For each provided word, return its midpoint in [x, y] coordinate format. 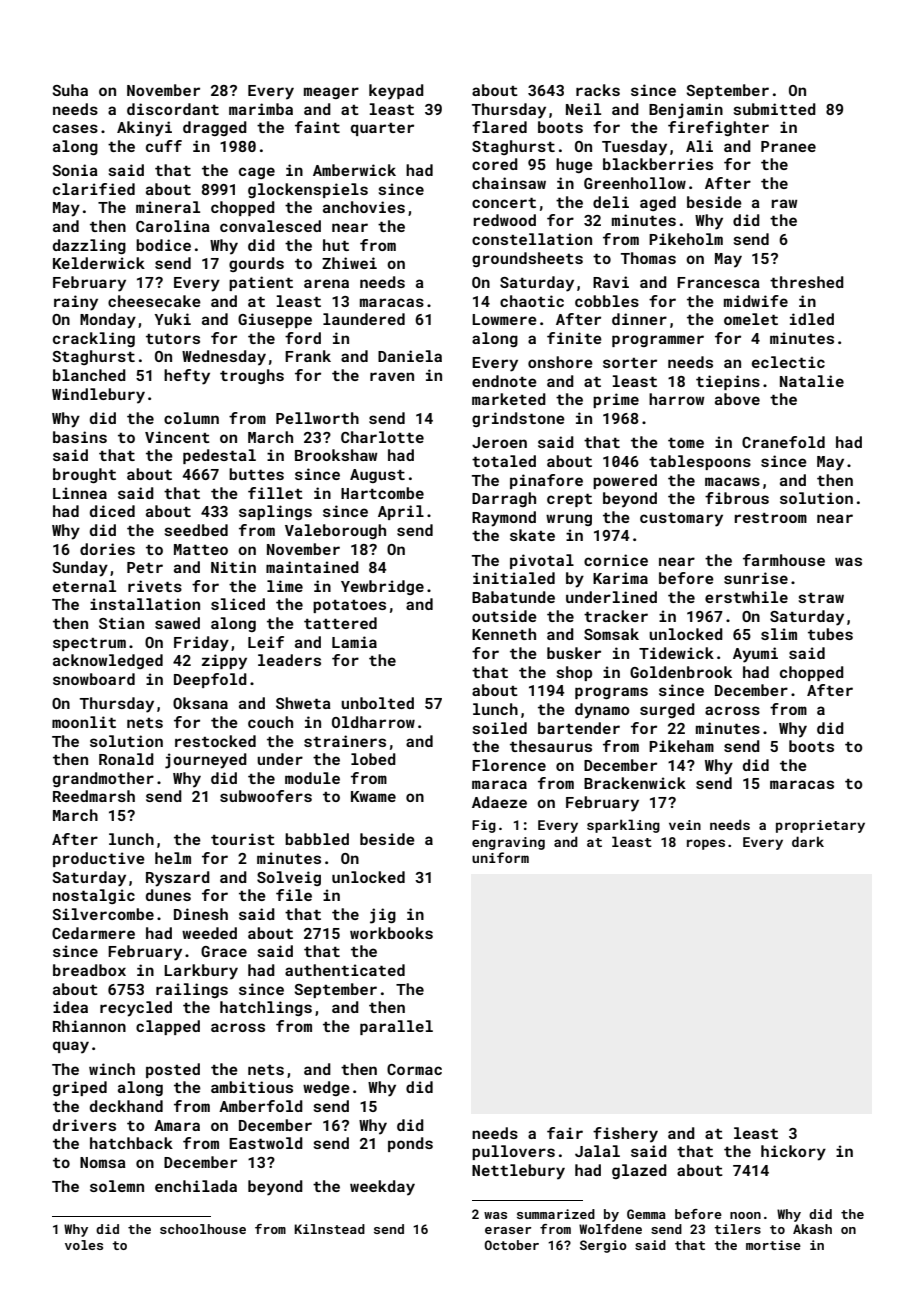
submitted [774, 109]
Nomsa [103, 1162]
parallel [396, 1027]
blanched [89, 375]
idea [70, 1007]
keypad [396, 92]
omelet [751, 319]
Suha [70, 90]
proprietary [820, 826]
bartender [579, 728]
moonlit [84, 722]
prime [616, 400]
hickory [793, 1153]
